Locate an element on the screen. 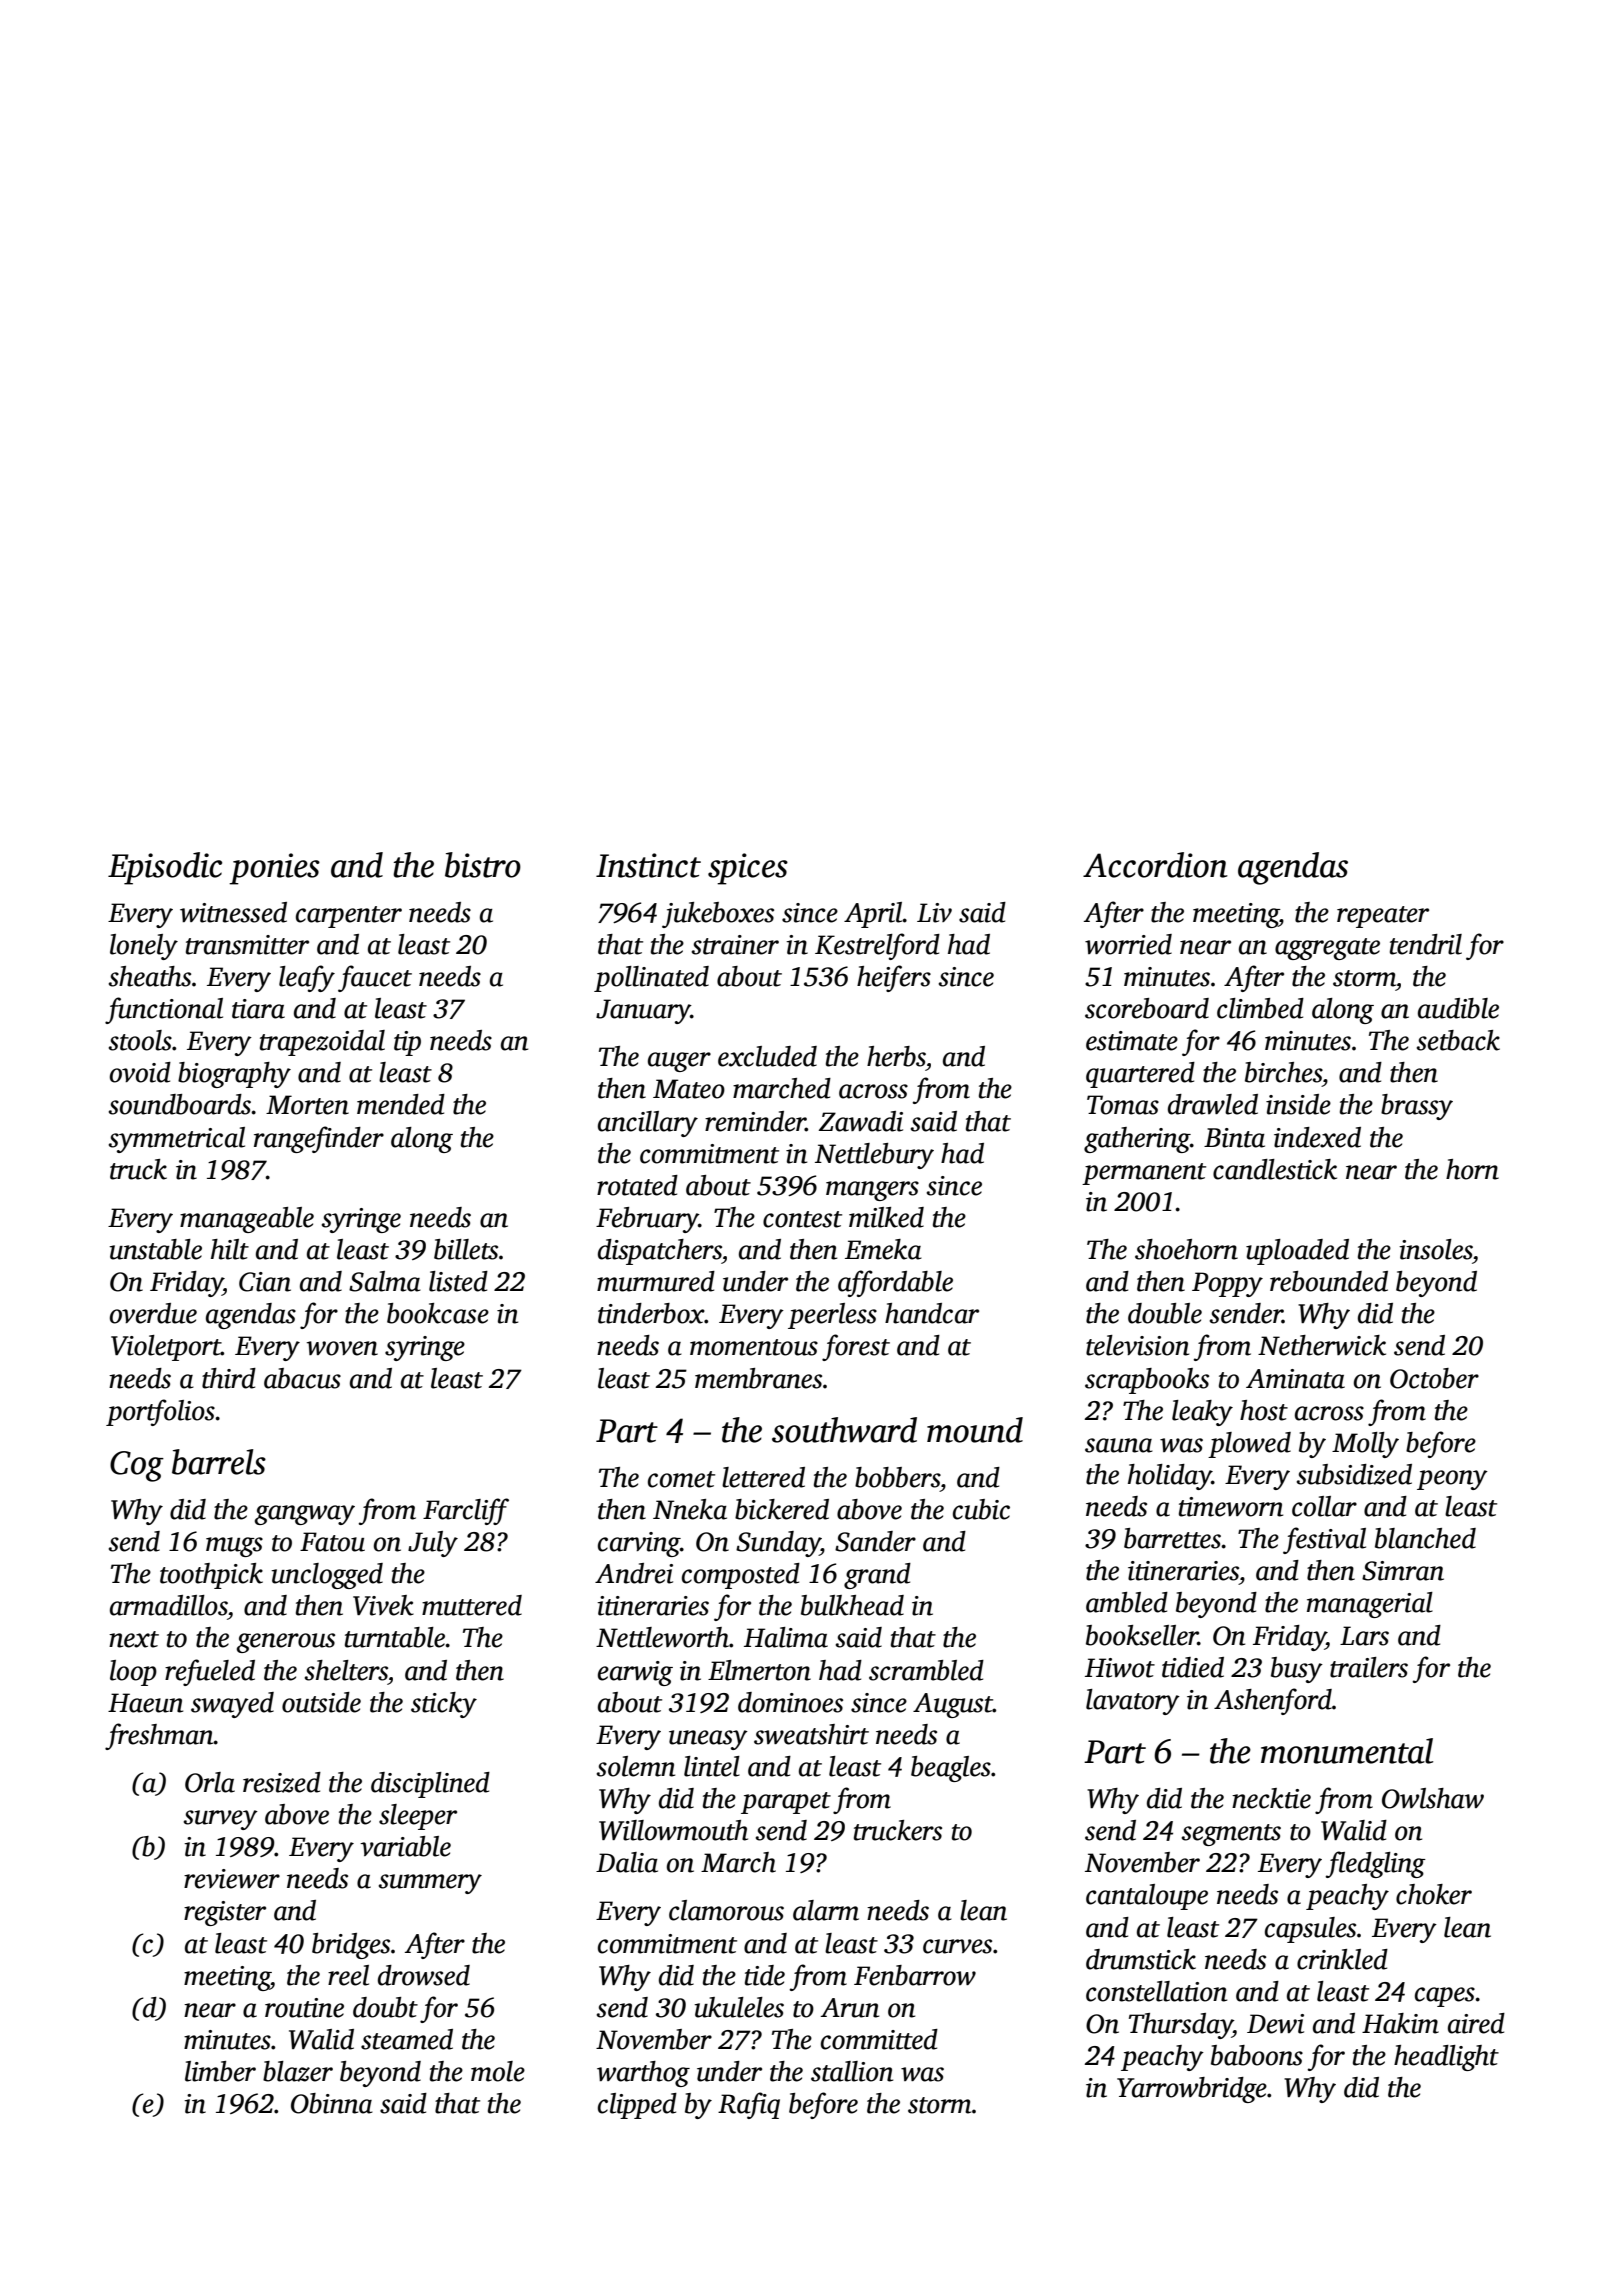  Willowmouth is located at coordinates (673, 1830).
